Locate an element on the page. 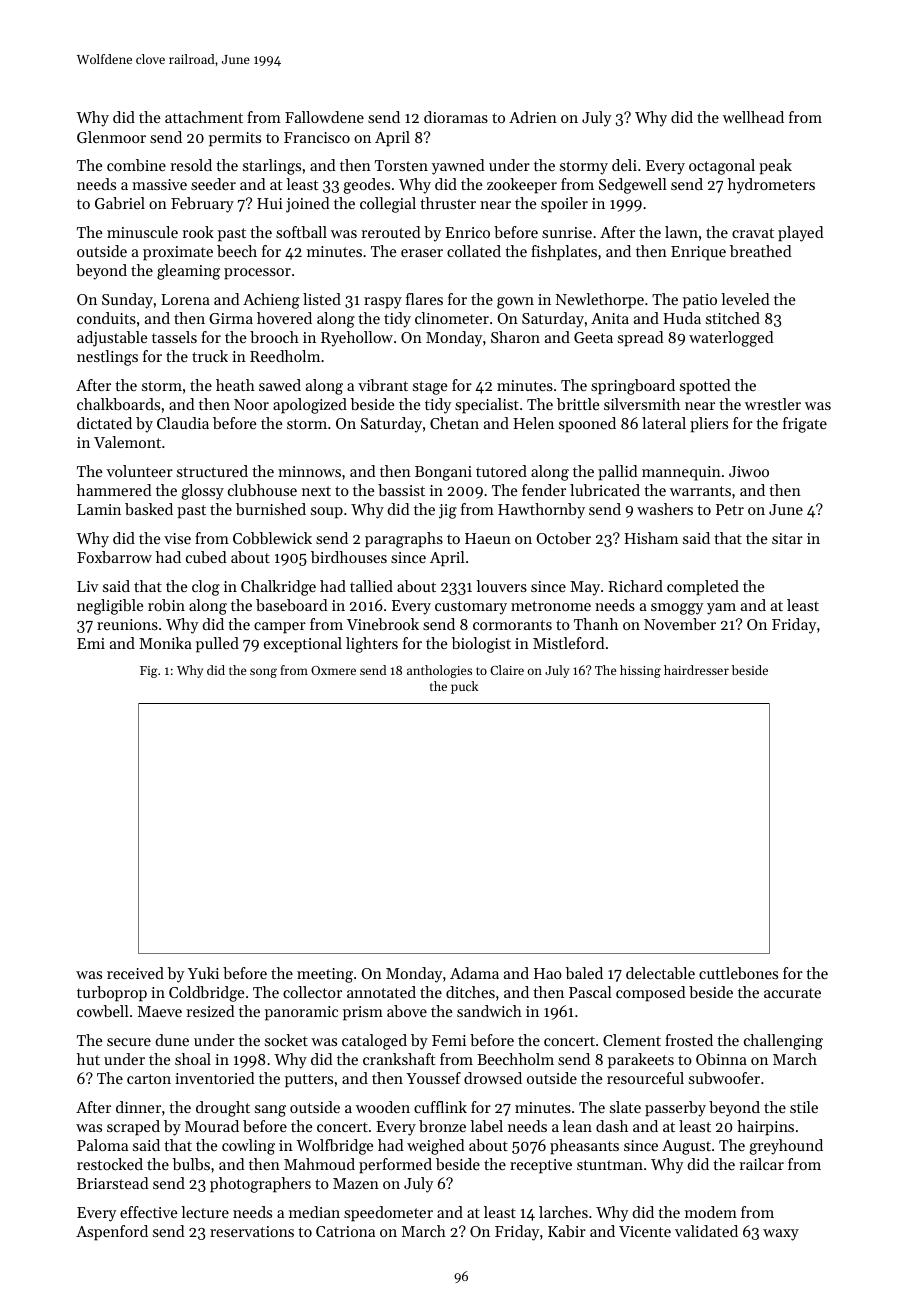 The height and width of the document is (1316, 908). Fig is located at coordinates (149, 672).
